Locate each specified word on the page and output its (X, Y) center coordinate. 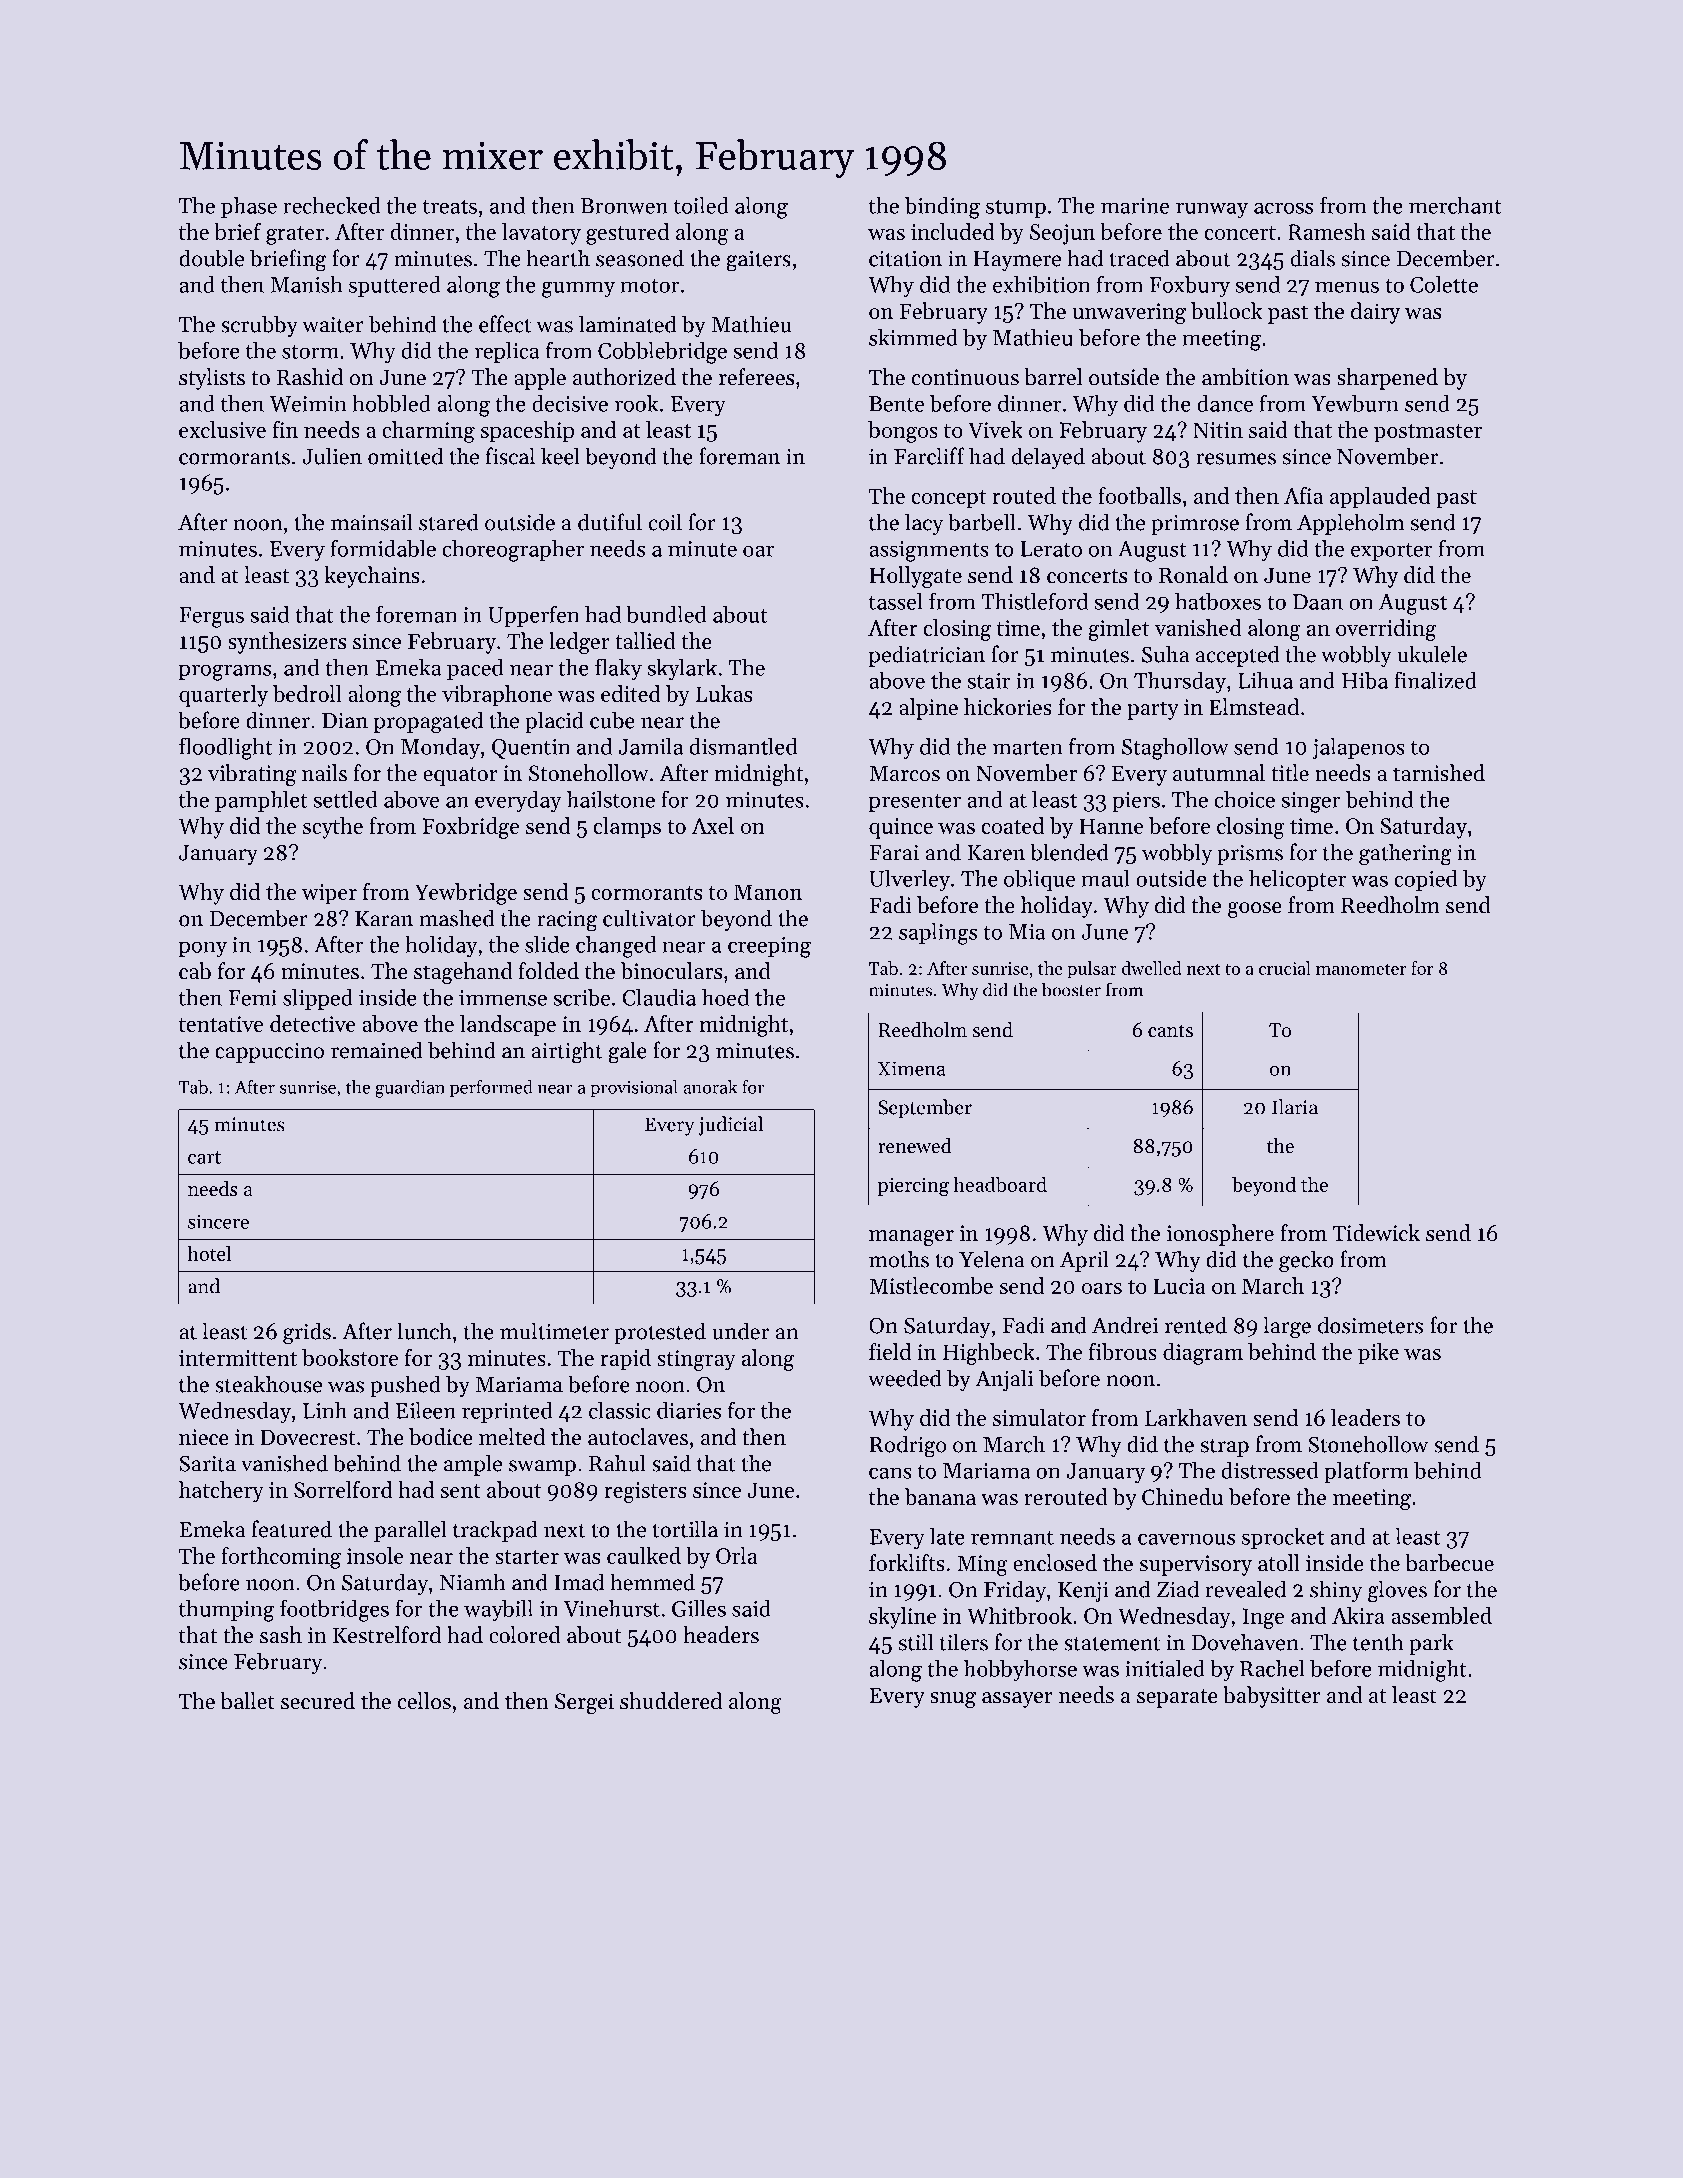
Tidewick (1376, 1233)
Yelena (992, 1259)
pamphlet (261, 801)
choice (1245, 799)
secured (318, 1701)
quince (901, 828)
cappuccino (269, 1053)
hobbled (391, 403)
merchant (1455, 205)
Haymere (1017, 261)
